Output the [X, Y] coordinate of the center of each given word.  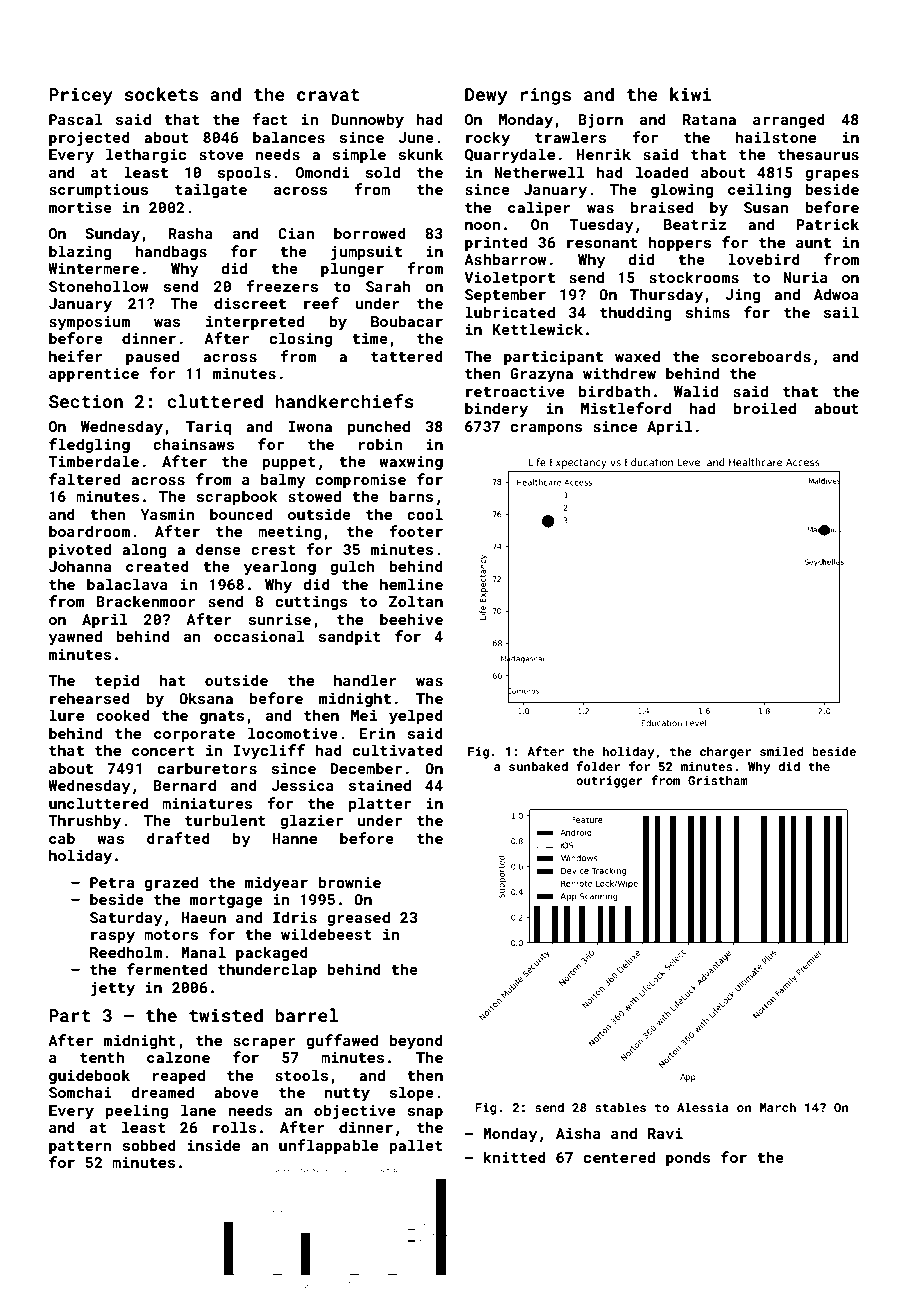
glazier [311, 821]
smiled [782, 751]
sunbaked [538, 766]
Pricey [81, 96]
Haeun [203, 917]
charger [725, 752]
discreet [250, 303]
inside [214, 1145]
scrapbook [237, 497]
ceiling [759, 190]
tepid [117, 681]
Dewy [486, 96]
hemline [411, 584]
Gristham [718, 780]
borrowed [370, 233]
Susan [766, 207]
